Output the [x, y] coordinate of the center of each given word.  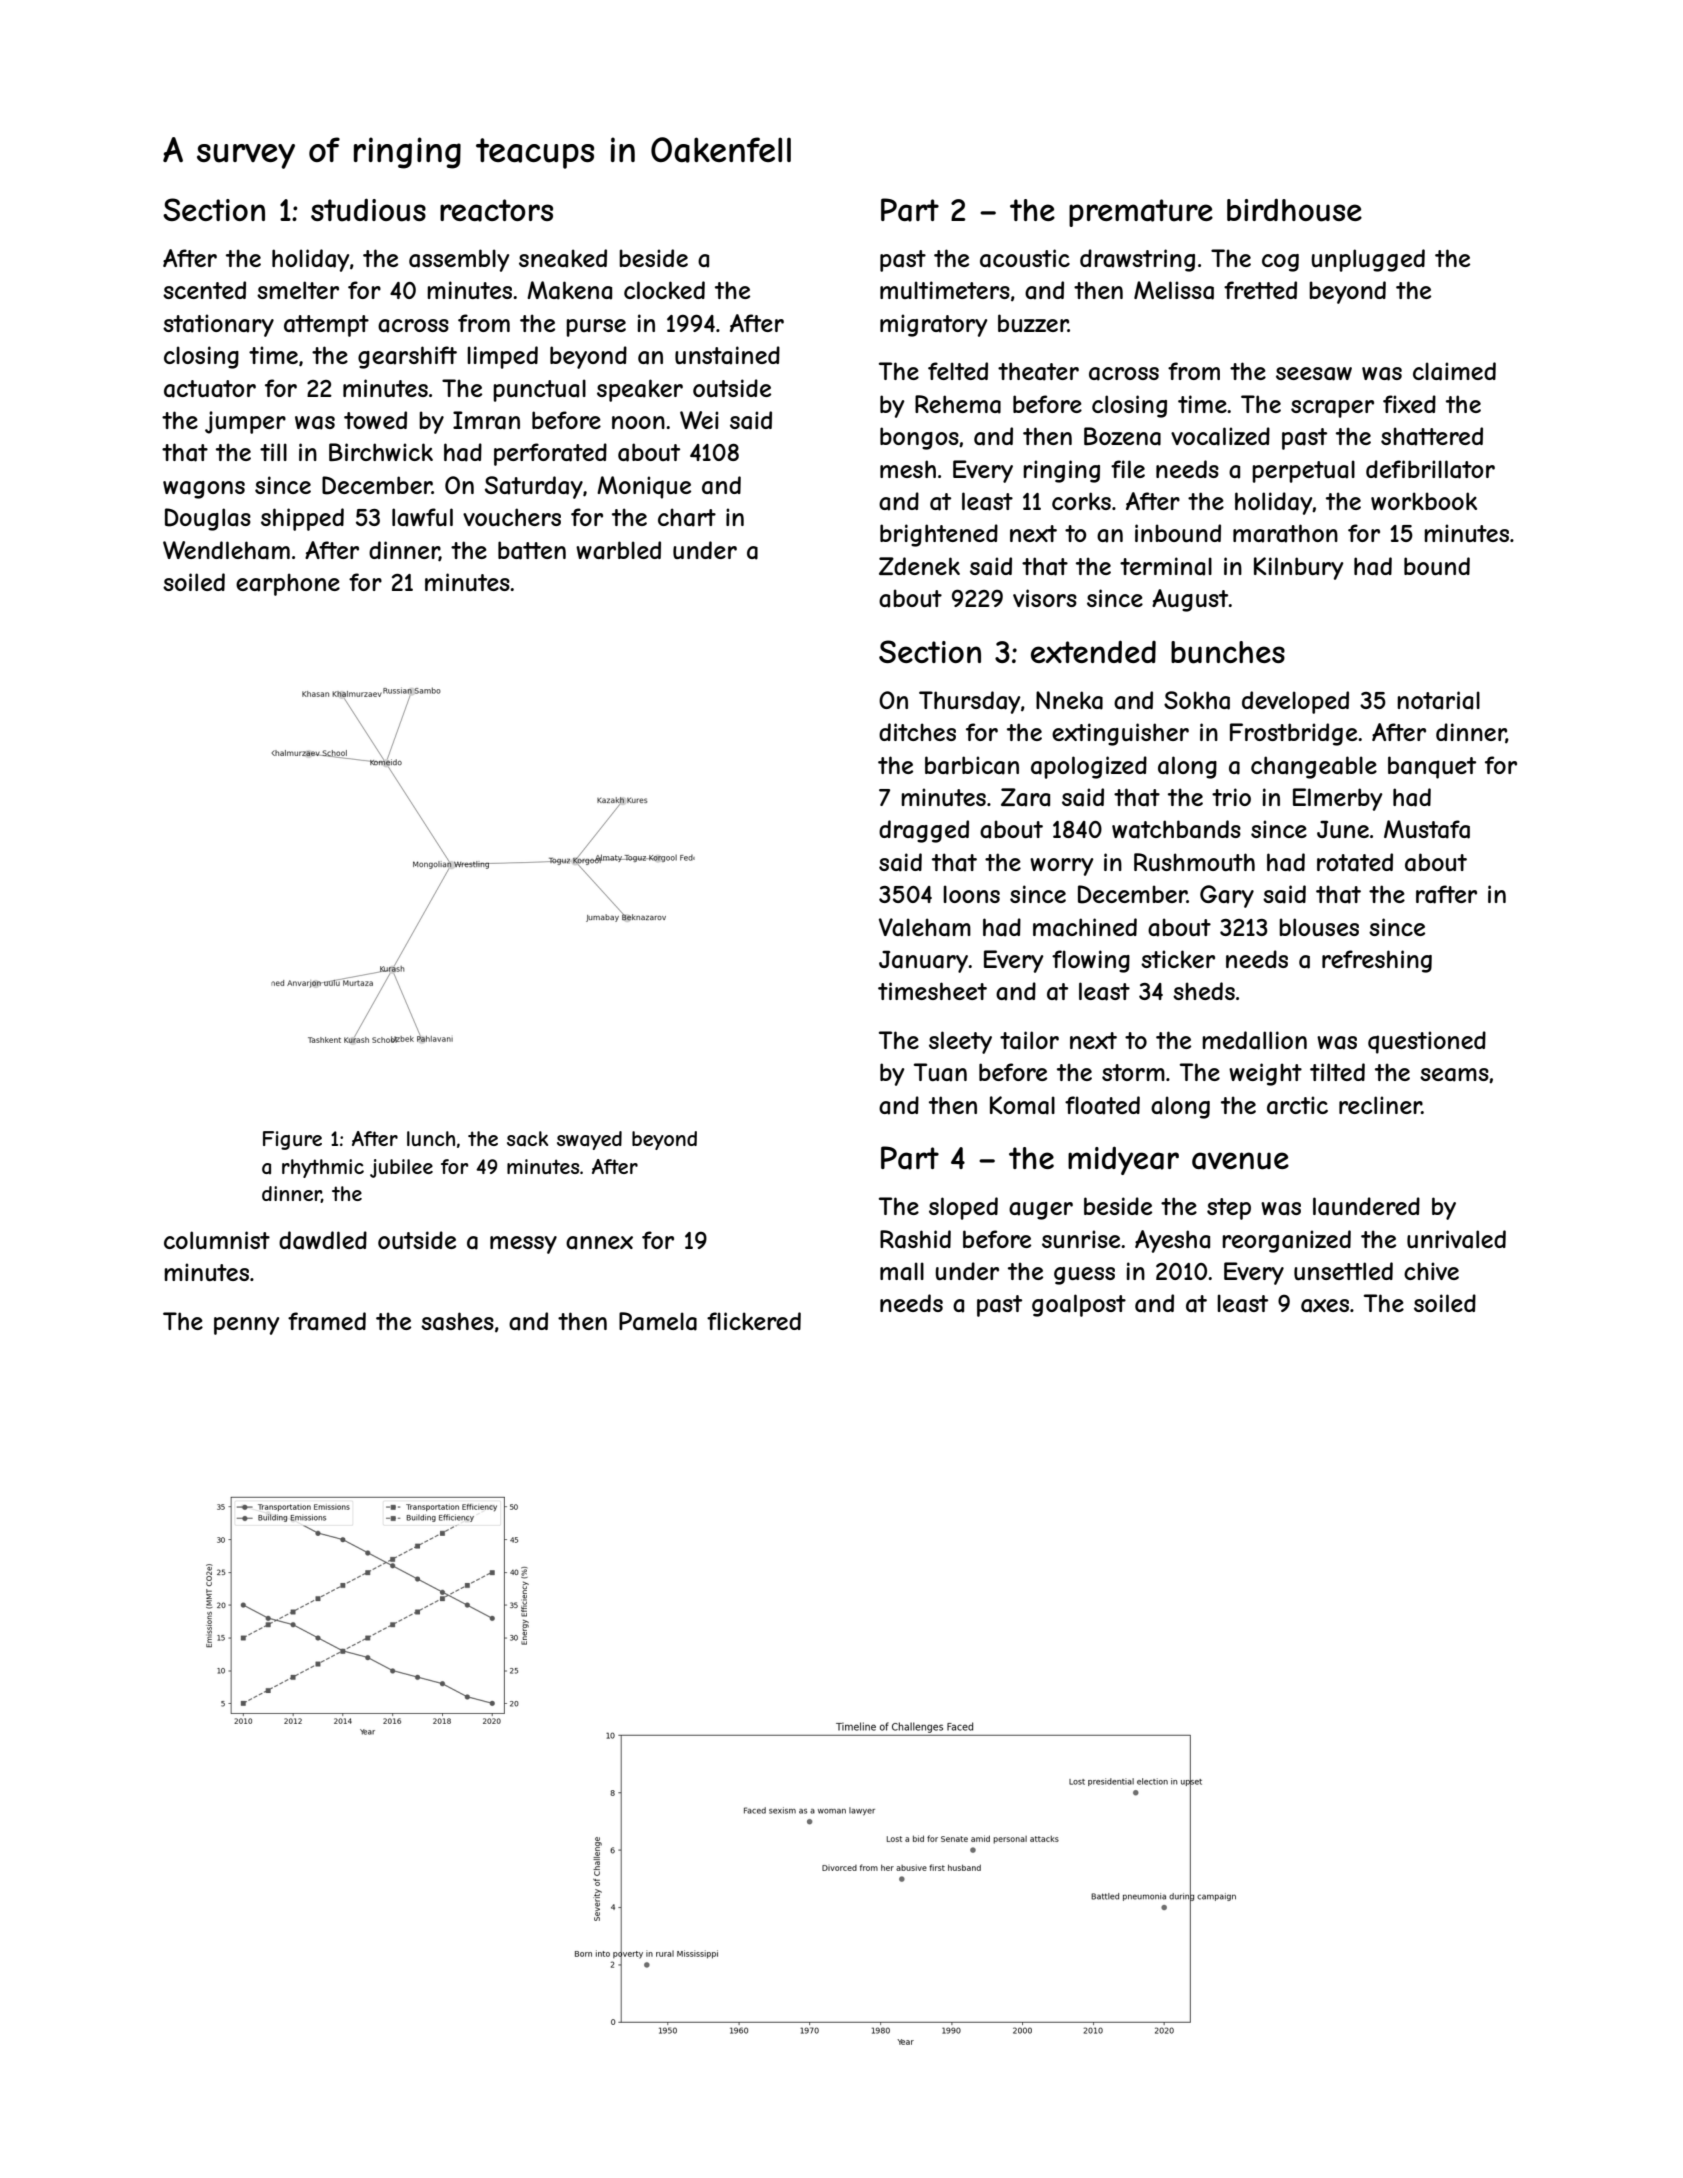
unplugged [1368, 260]
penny [247, 1326]
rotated [1355, 862]
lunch [431, 1138]
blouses [1319, 927]
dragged [924, 831]
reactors [496, 210]
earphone [288, 584]
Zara [1025, 797]
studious [368, 210]
